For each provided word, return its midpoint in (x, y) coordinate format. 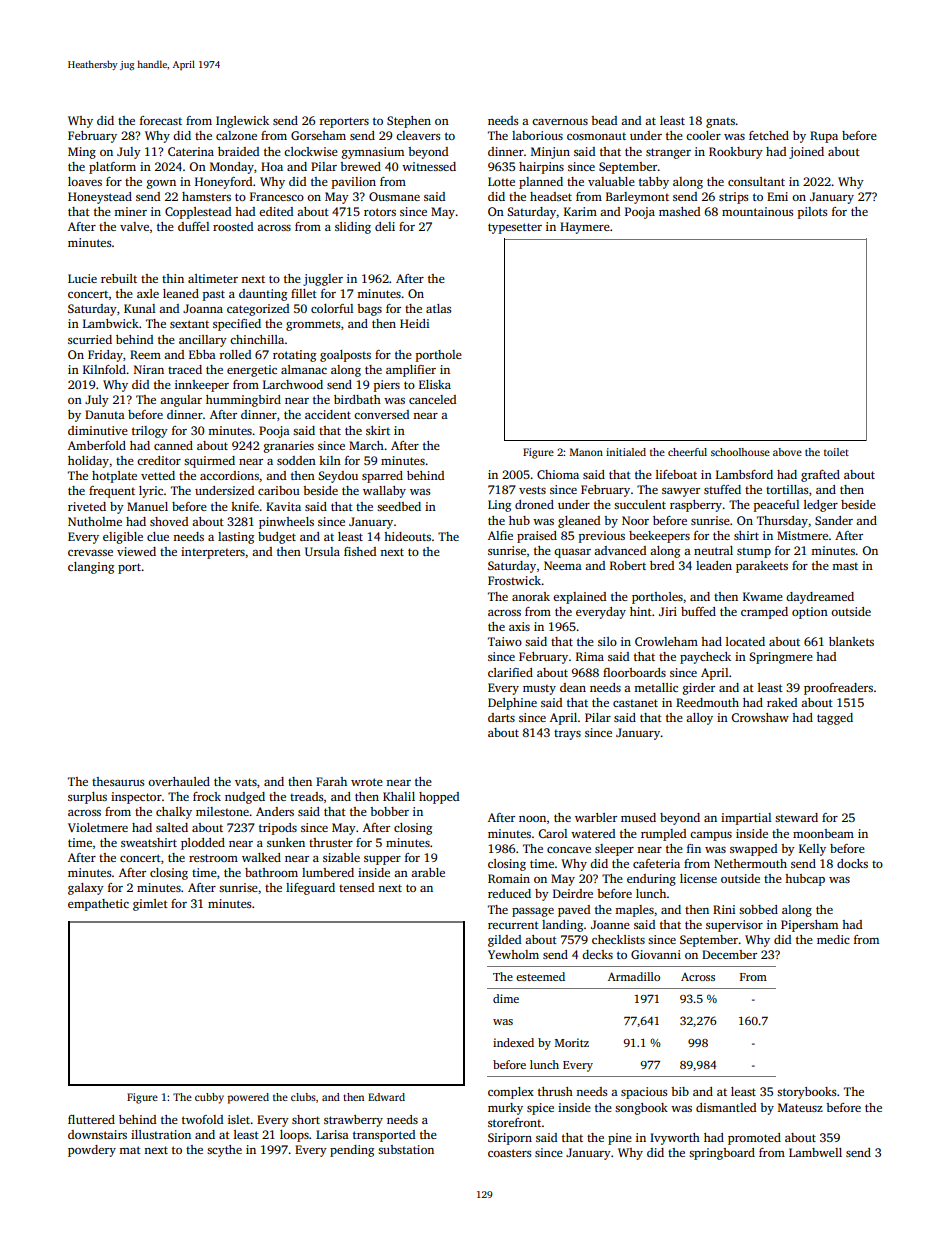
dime (506, 998)
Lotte (501, 181)
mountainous (757, 211)
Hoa (272, 166)
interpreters (213, 553)
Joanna (203, 308)
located (745, 641)
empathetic (98, 905)
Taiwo (505, 641)
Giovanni (656, 954)
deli (385, 226)
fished (360, 551)
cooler (703, 135)
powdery (92, 1151)
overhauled (179, 781)
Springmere (781, 658)
